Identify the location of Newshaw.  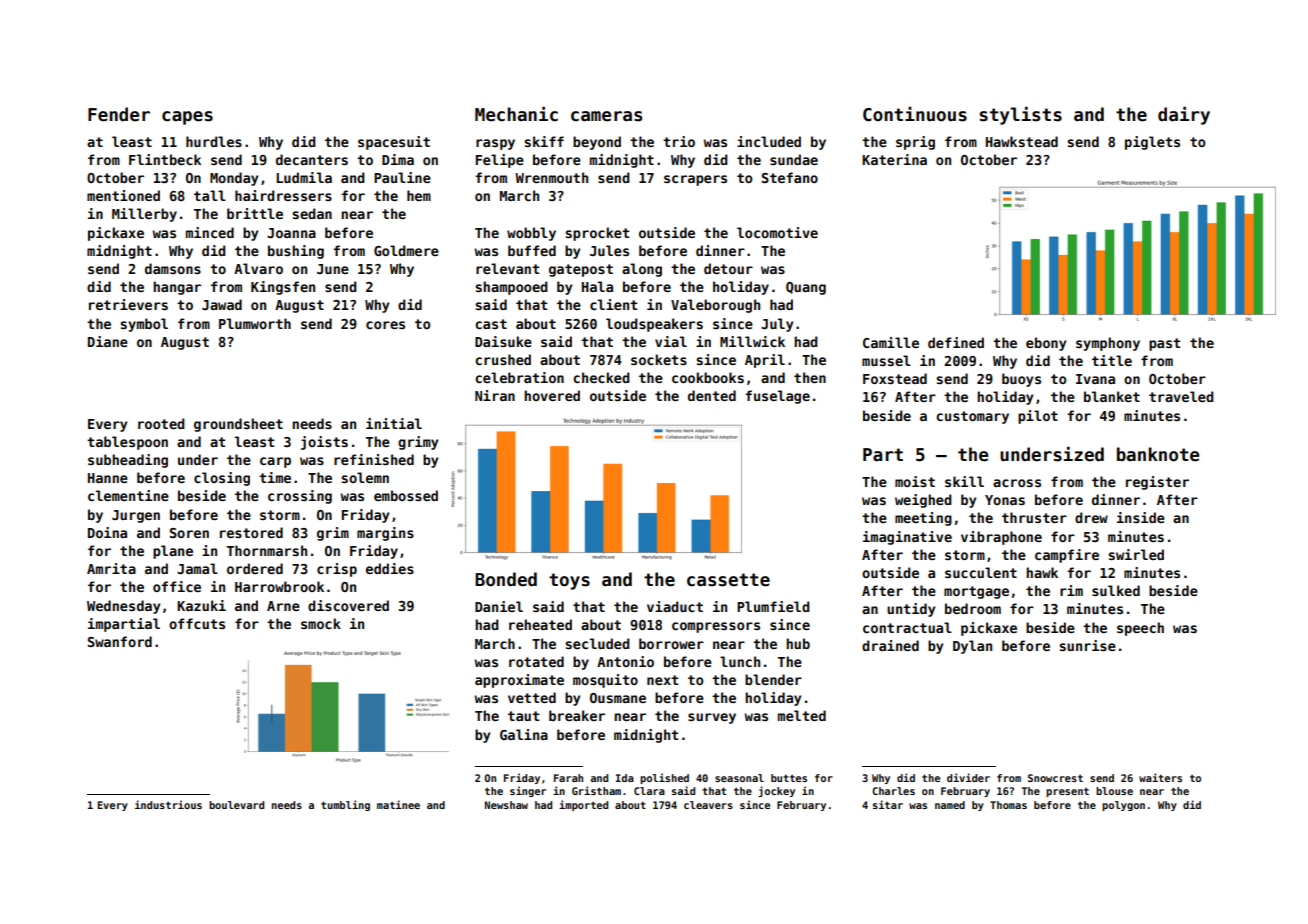
(506, 805).
